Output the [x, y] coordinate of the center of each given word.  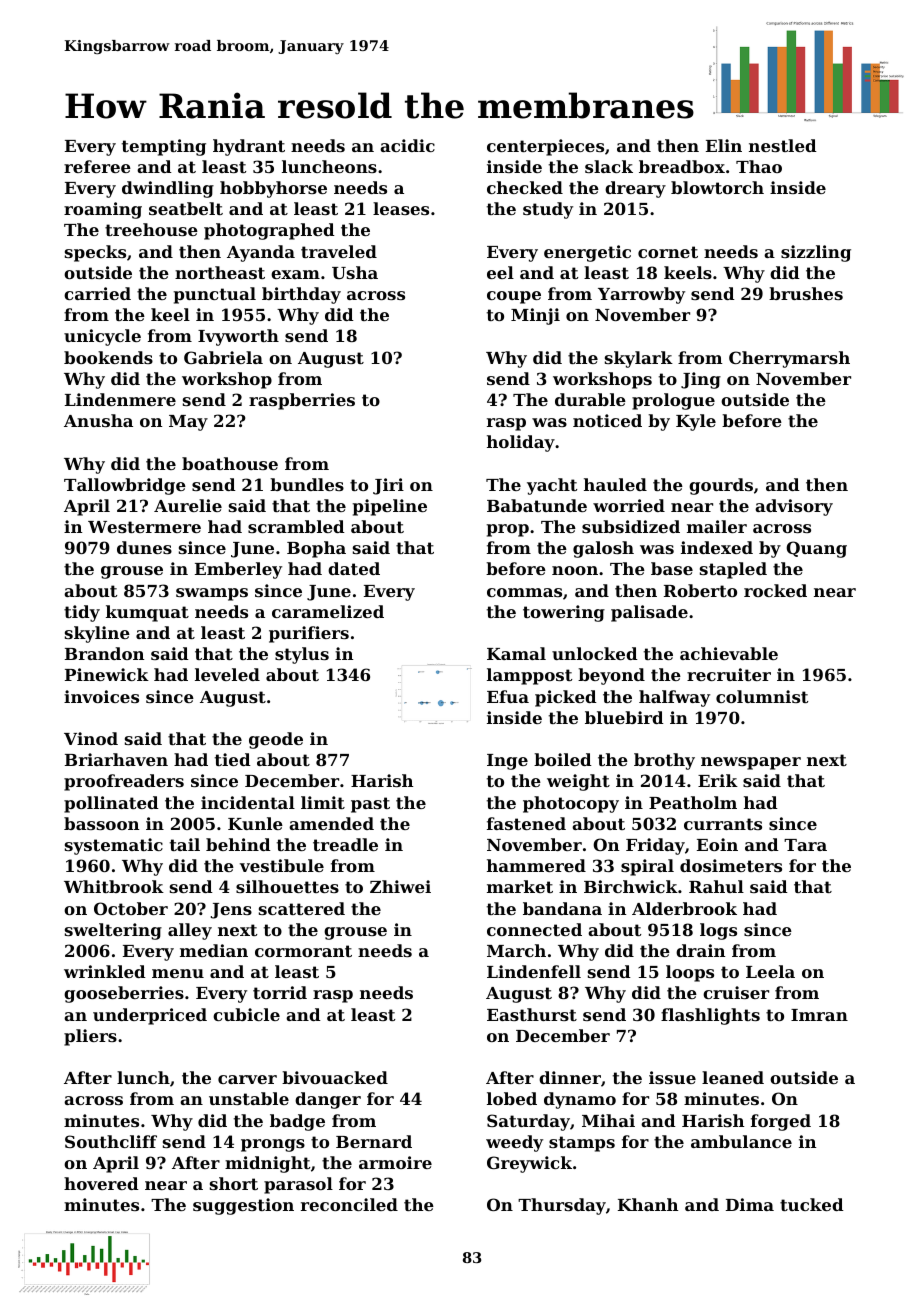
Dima [750, 1204]
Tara [805, 845]
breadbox [682, 166]
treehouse [151, 229]
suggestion [243, 1206]
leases [401, 208]
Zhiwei [400, 886]
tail [185, 844]
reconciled [349, 1204]
